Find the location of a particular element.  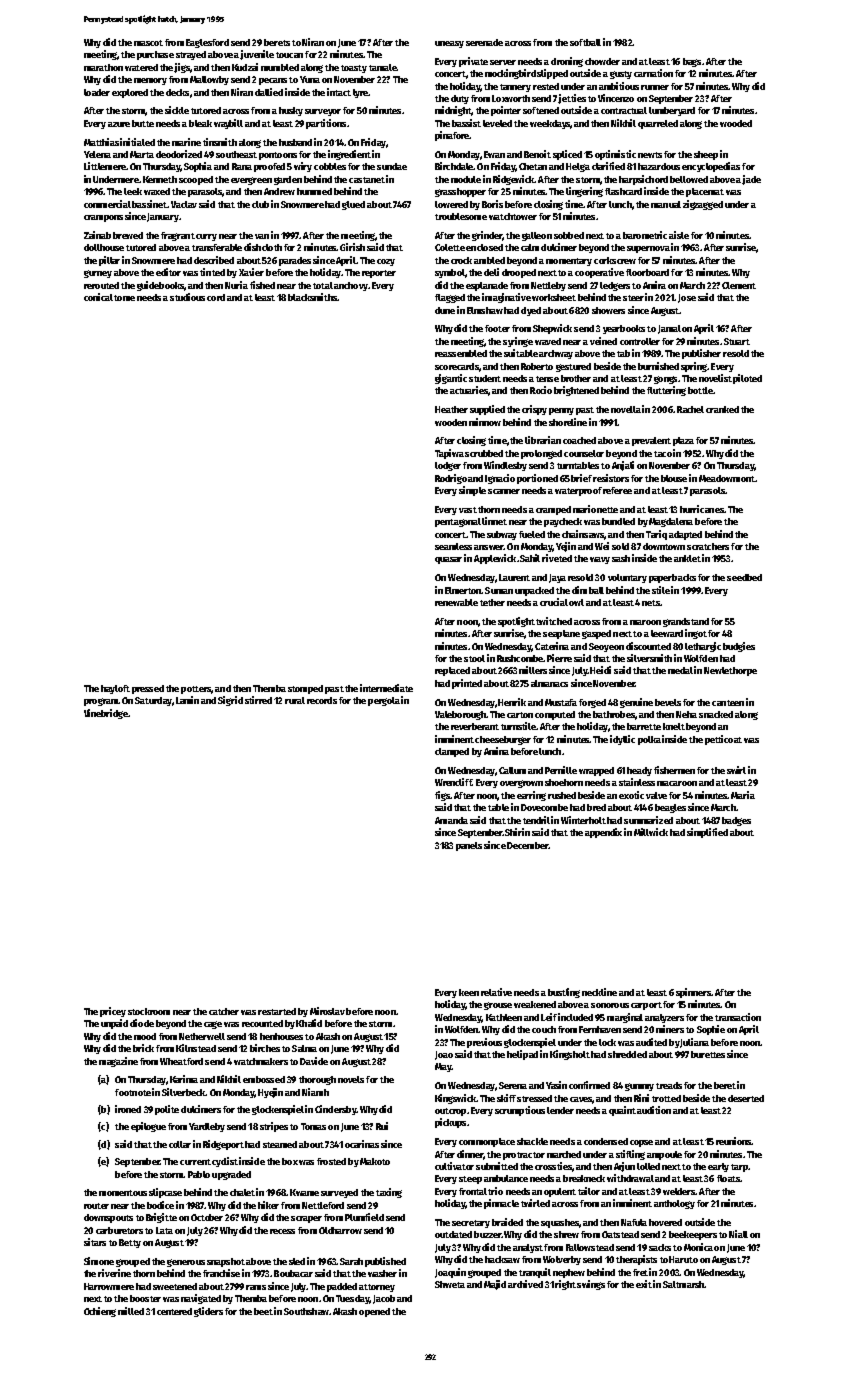

contractual is located at coordinates (624, 110).
